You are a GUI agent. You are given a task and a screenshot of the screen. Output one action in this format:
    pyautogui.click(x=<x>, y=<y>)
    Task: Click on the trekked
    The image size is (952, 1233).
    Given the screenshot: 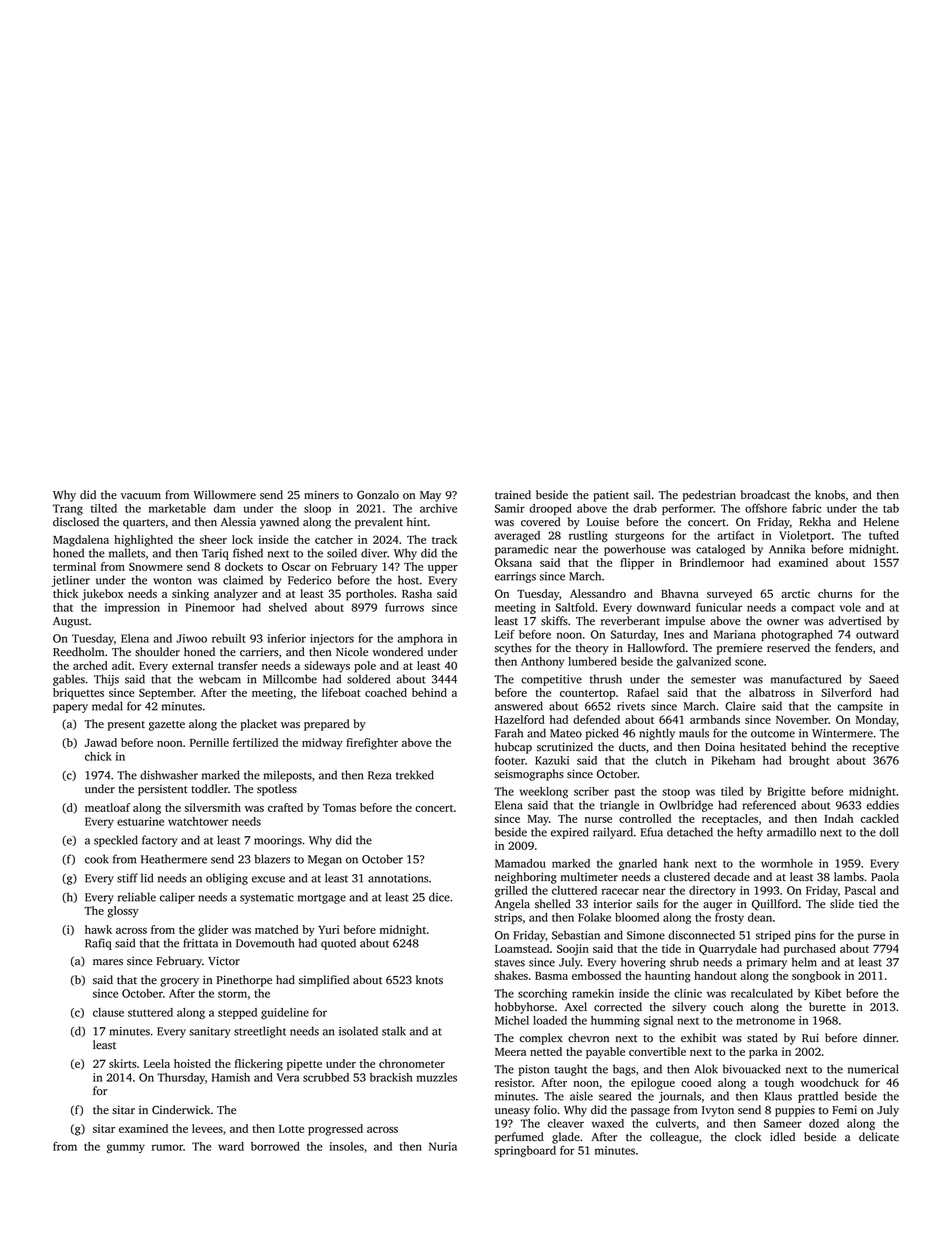 What is the action you would take?
    pyautogui.click(x=415, y=775)
